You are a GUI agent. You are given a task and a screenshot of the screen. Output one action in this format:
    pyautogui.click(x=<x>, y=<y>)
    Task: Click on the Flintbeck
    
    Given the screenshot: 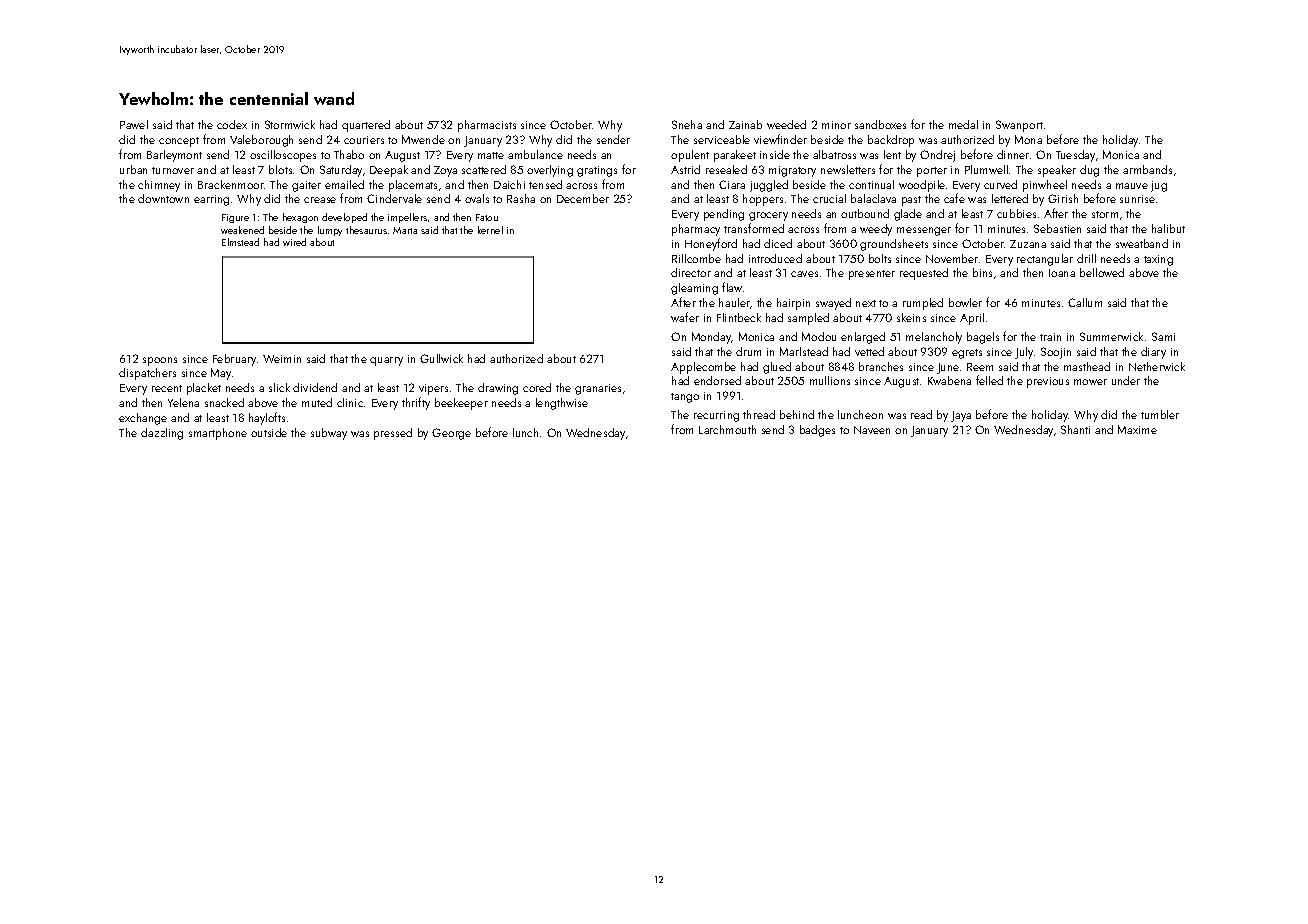 What is the action you would take?
    pyautogui.click(x=739, y=317)
